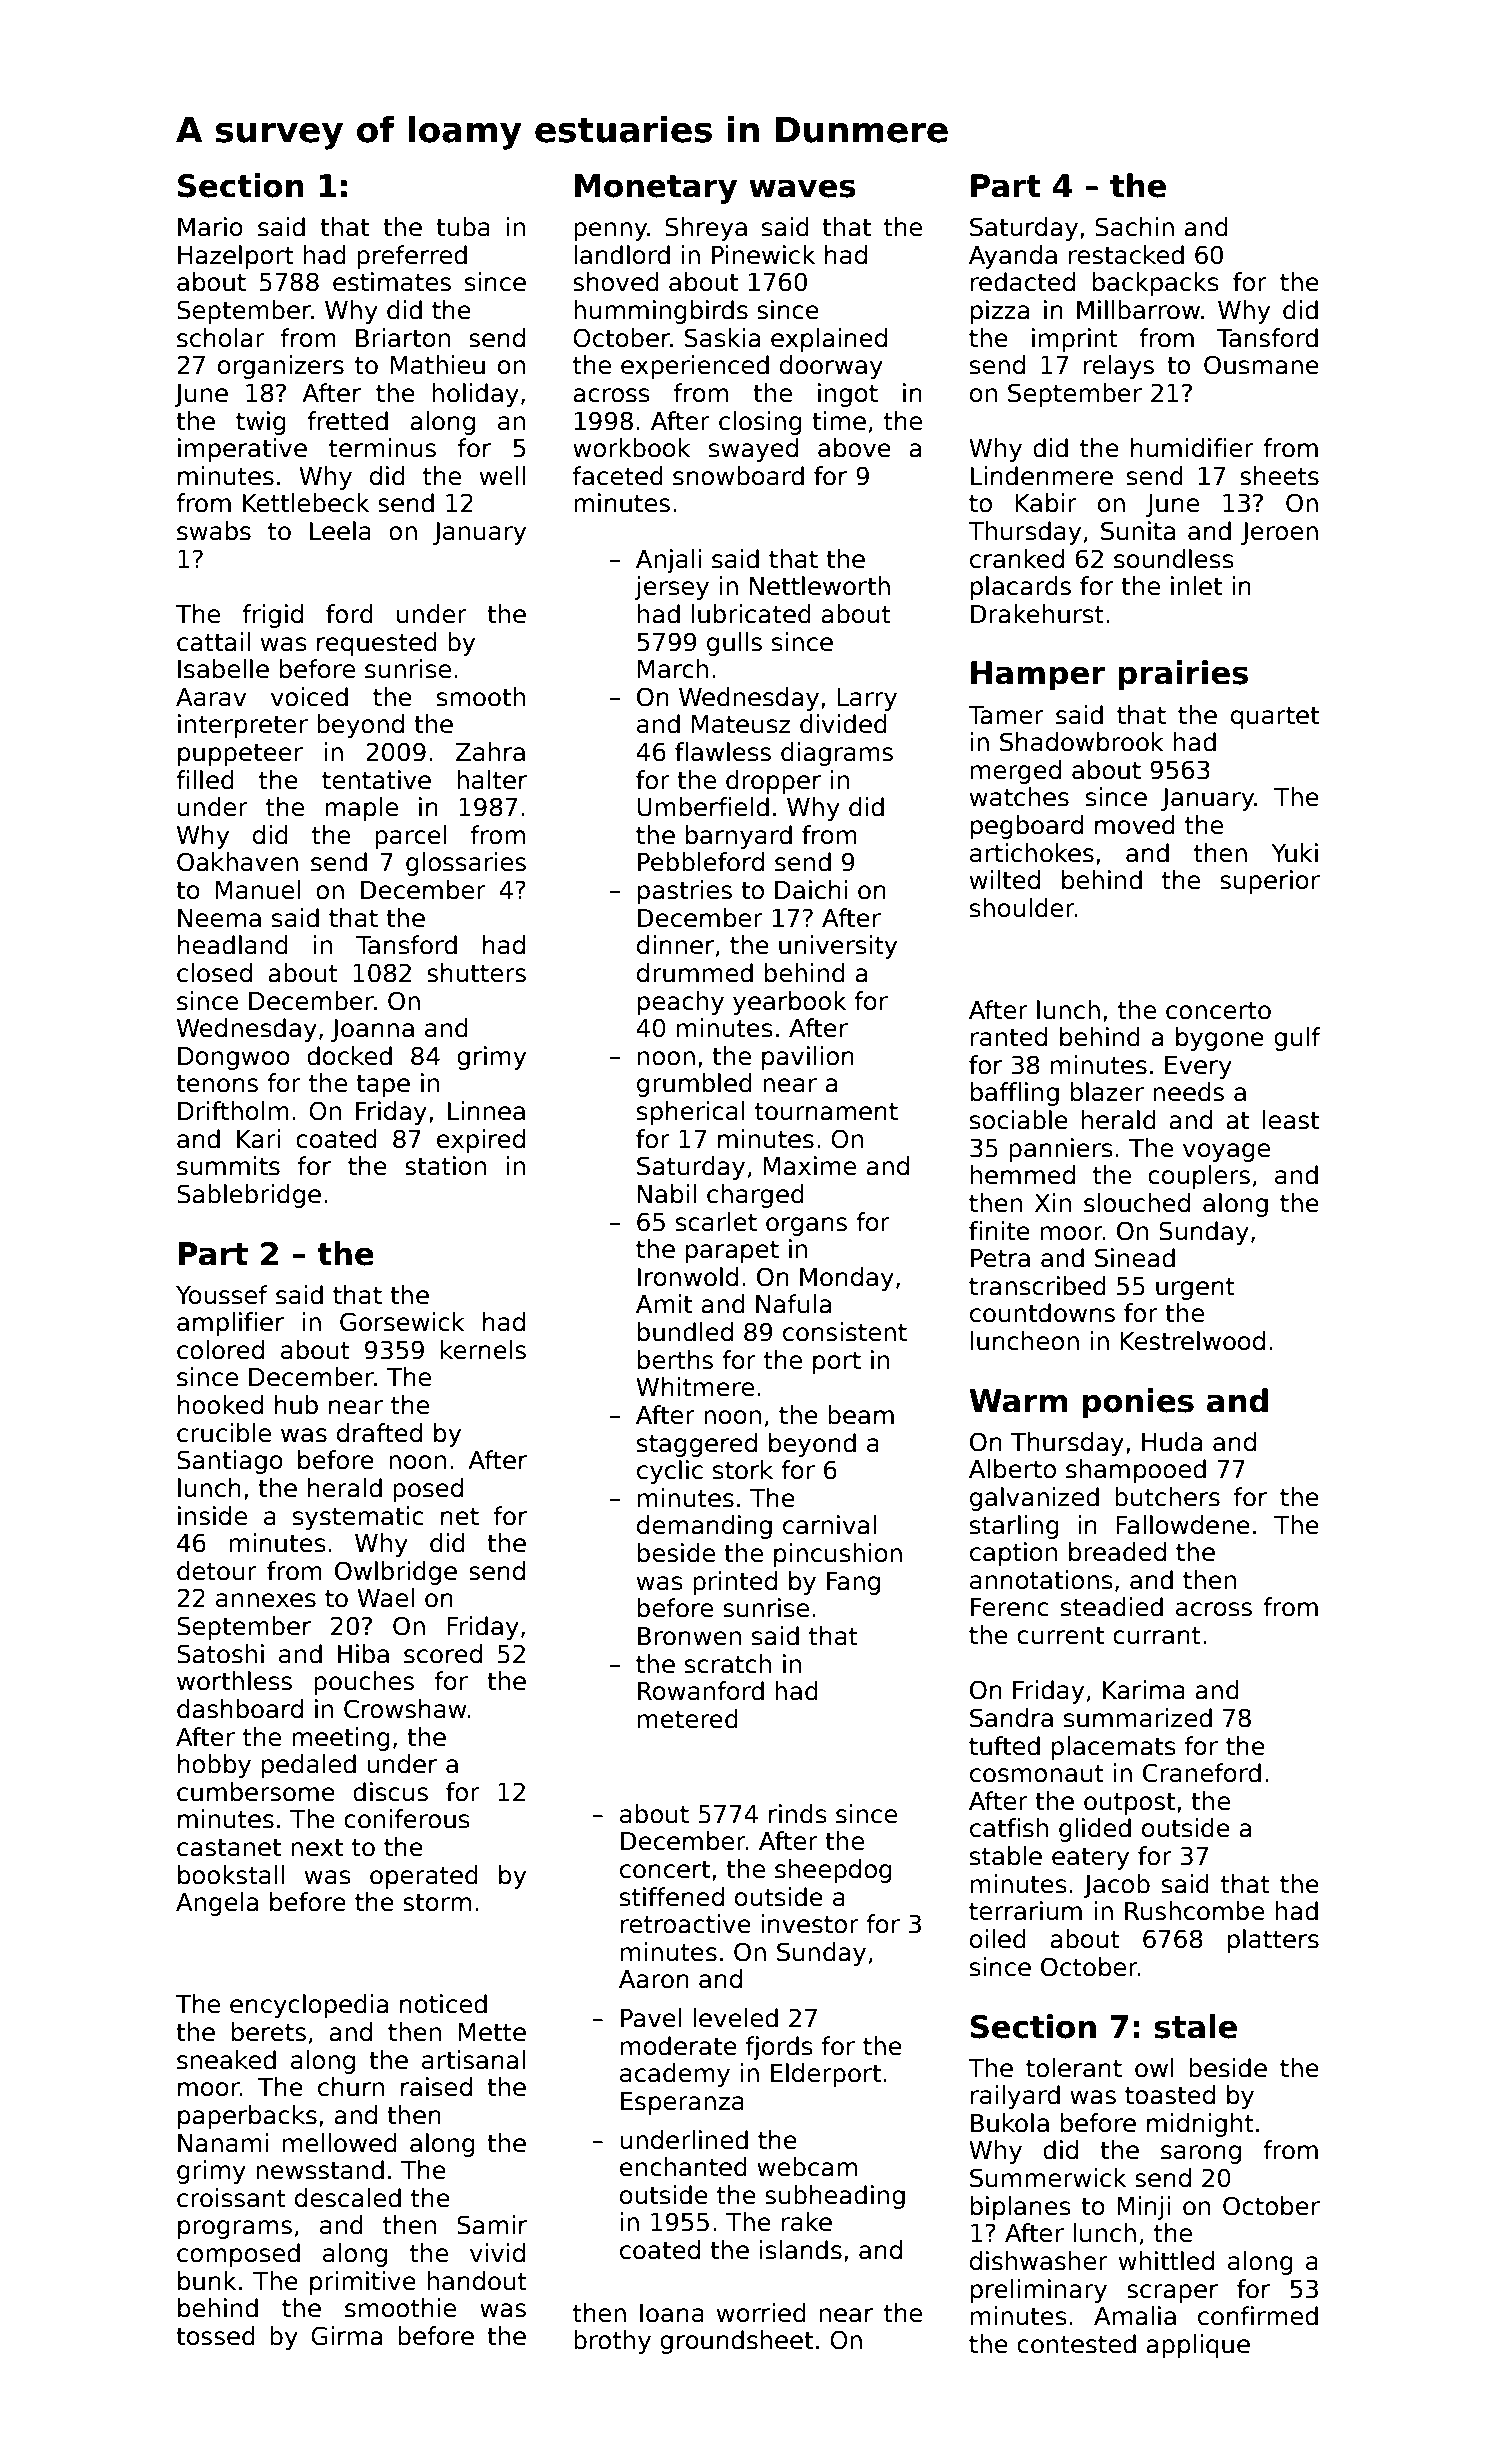 The width and height of the page is (1496, 2464). What do you see at coordinates (1138, 531) in the page?
I see `Sunita` at bounding box center [1138, 531].
